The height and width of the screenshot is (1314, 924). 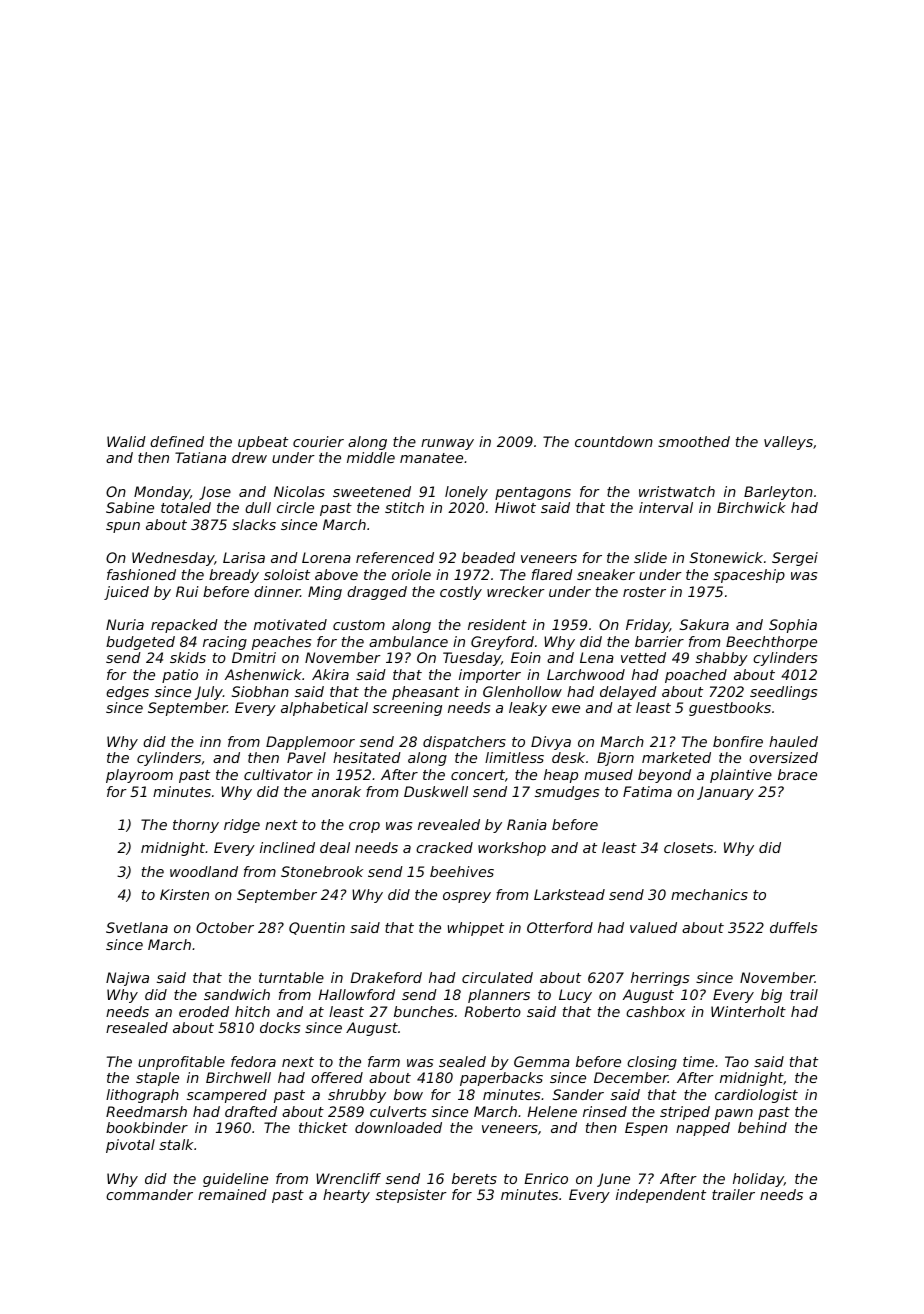 I want to click on Beechthorpe, so click(x=771, y=643).
